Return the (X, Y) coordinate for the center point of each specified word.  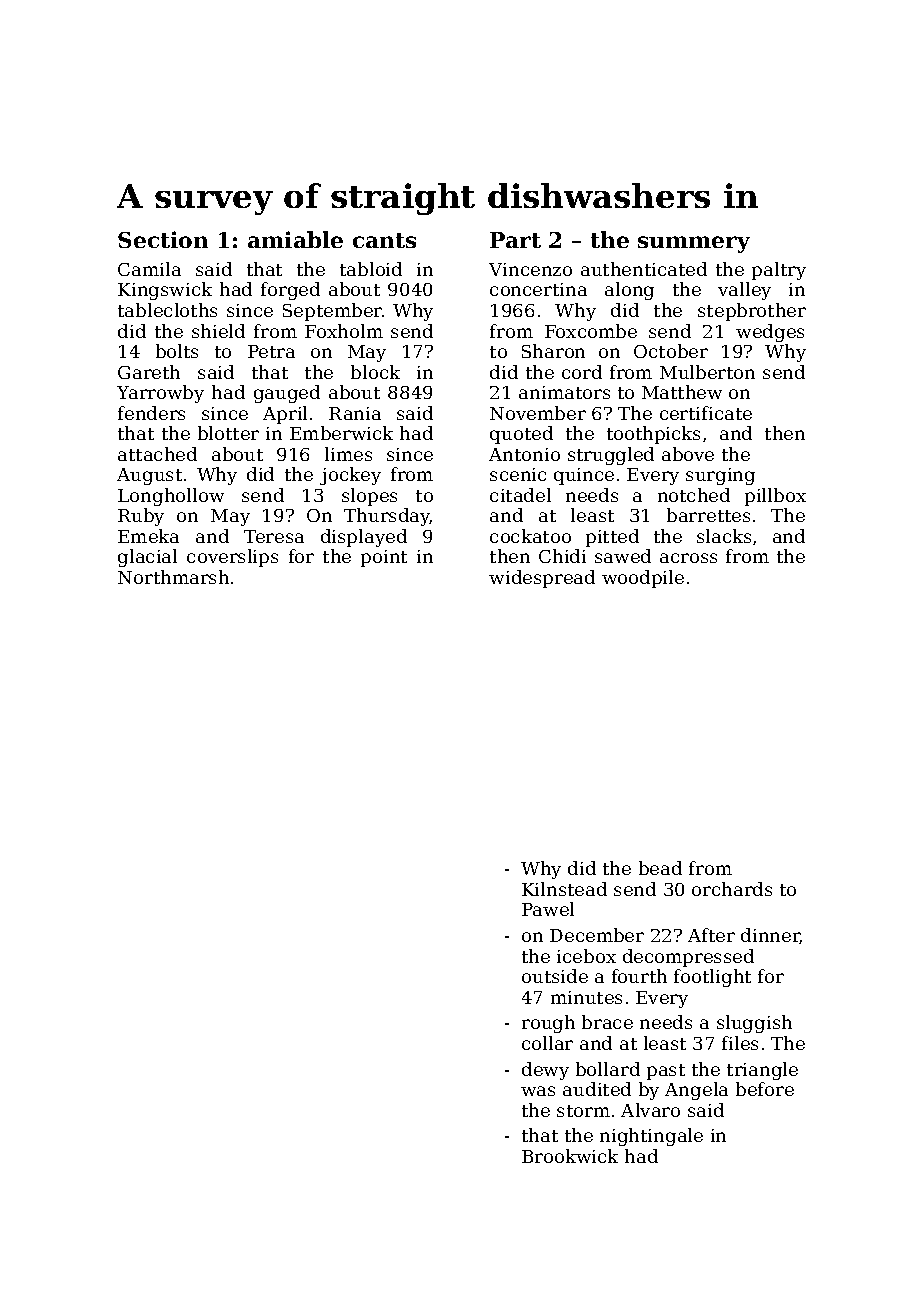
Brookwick (570, 1156)
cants (384, 240)
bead (660, 868)
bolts (177, 351)
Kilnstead (564, 889)
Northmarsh (173, 577)
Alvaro (650, 1110)
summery (694, 244)
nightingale (651, 1137)
